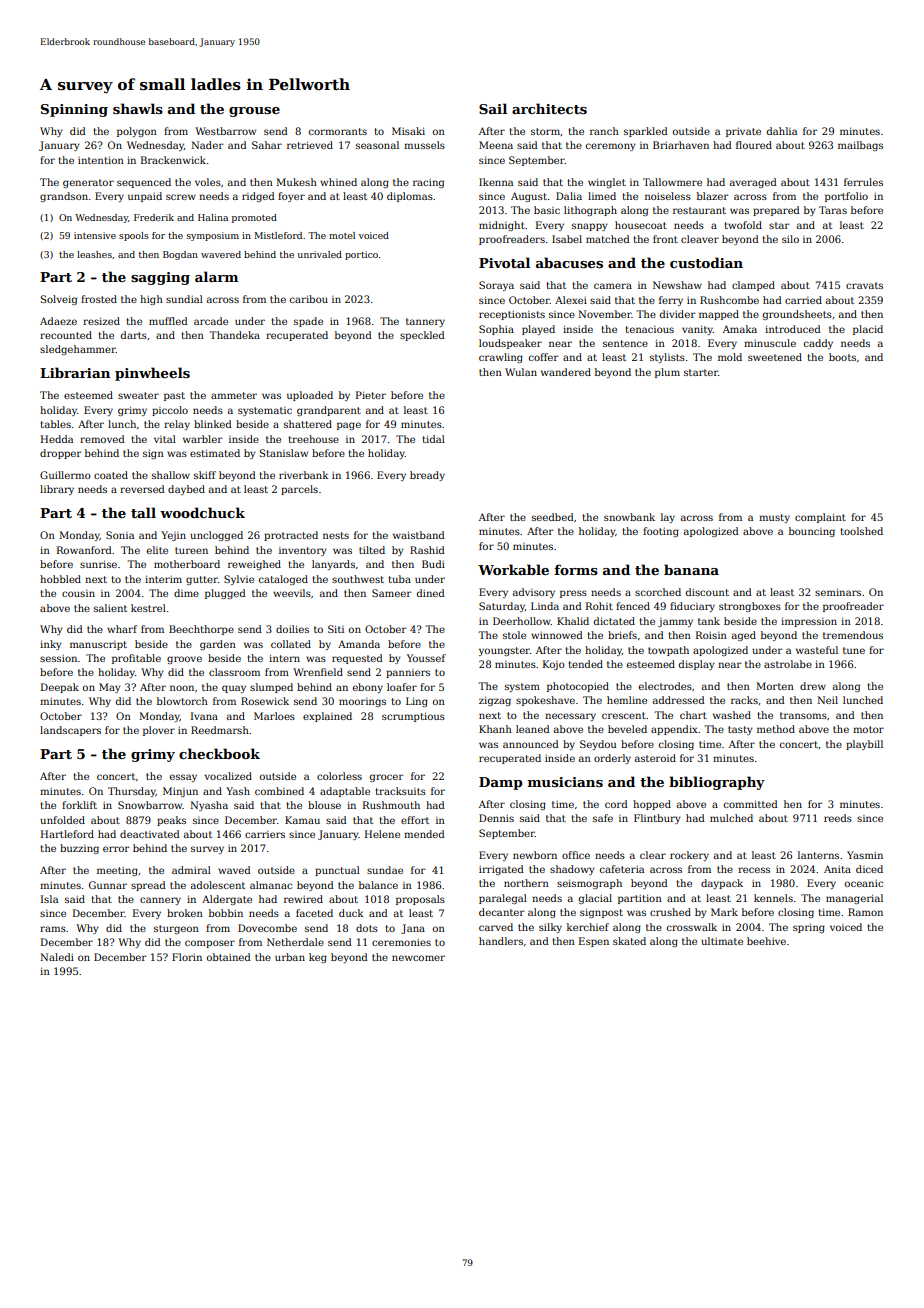  Describe the element at coordinates (700, 239) in the page. I see `cleaver` at that location.
